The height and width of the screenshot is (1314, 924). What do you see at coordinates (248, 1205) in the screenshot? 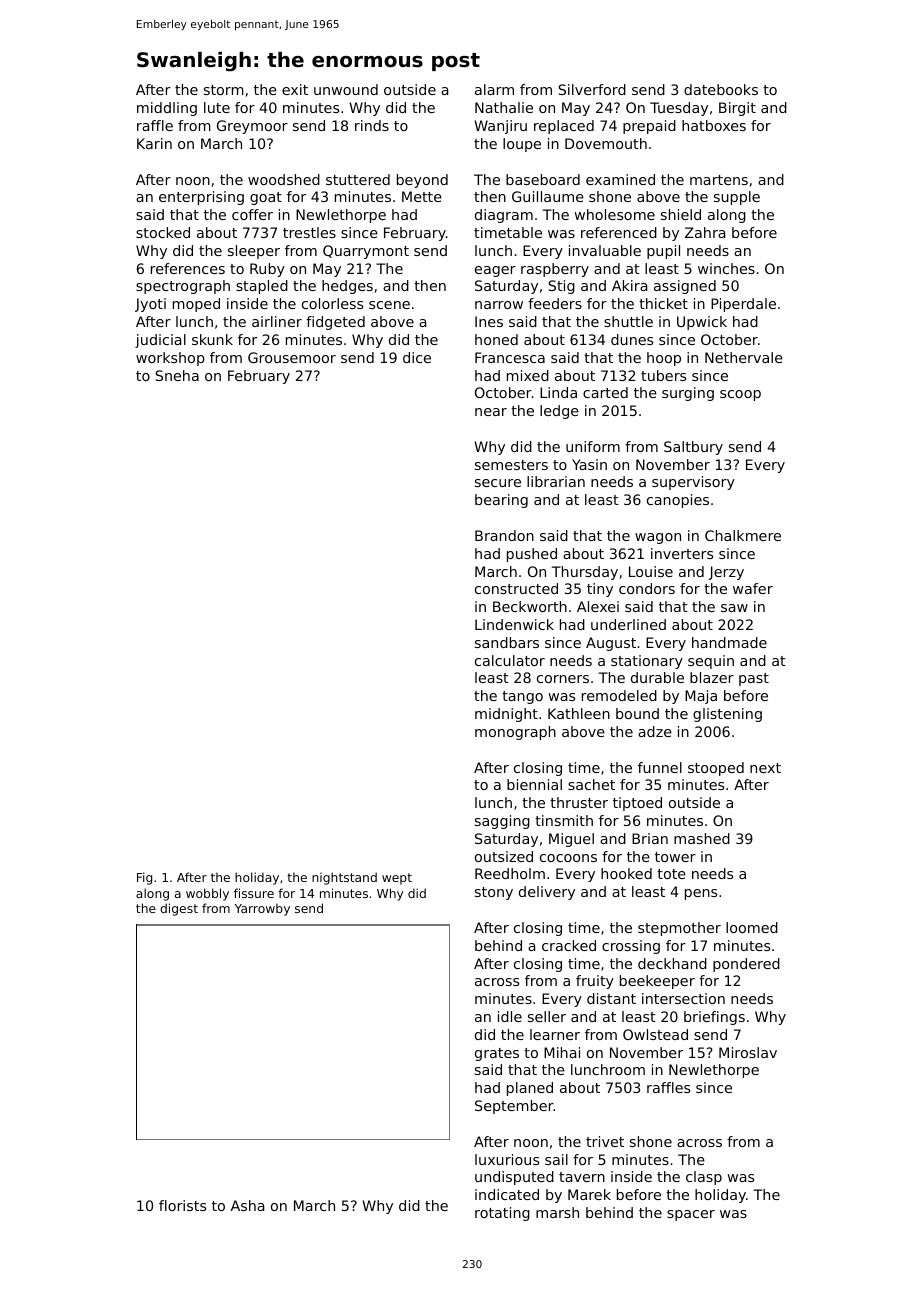
I see `Asha` at bounding box center [248, 1205].
